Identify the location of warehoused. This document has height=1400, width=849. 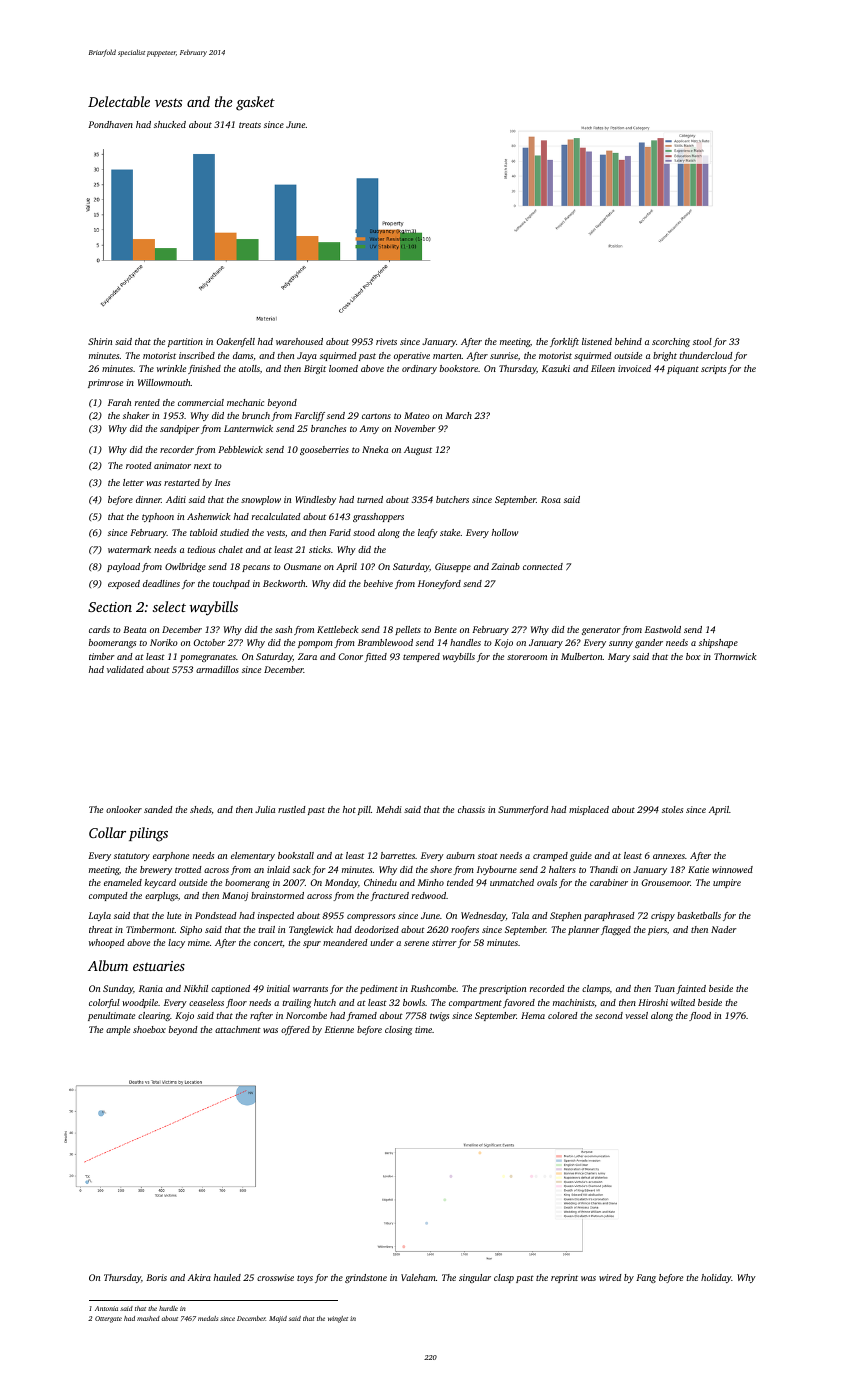
(299, 341).
